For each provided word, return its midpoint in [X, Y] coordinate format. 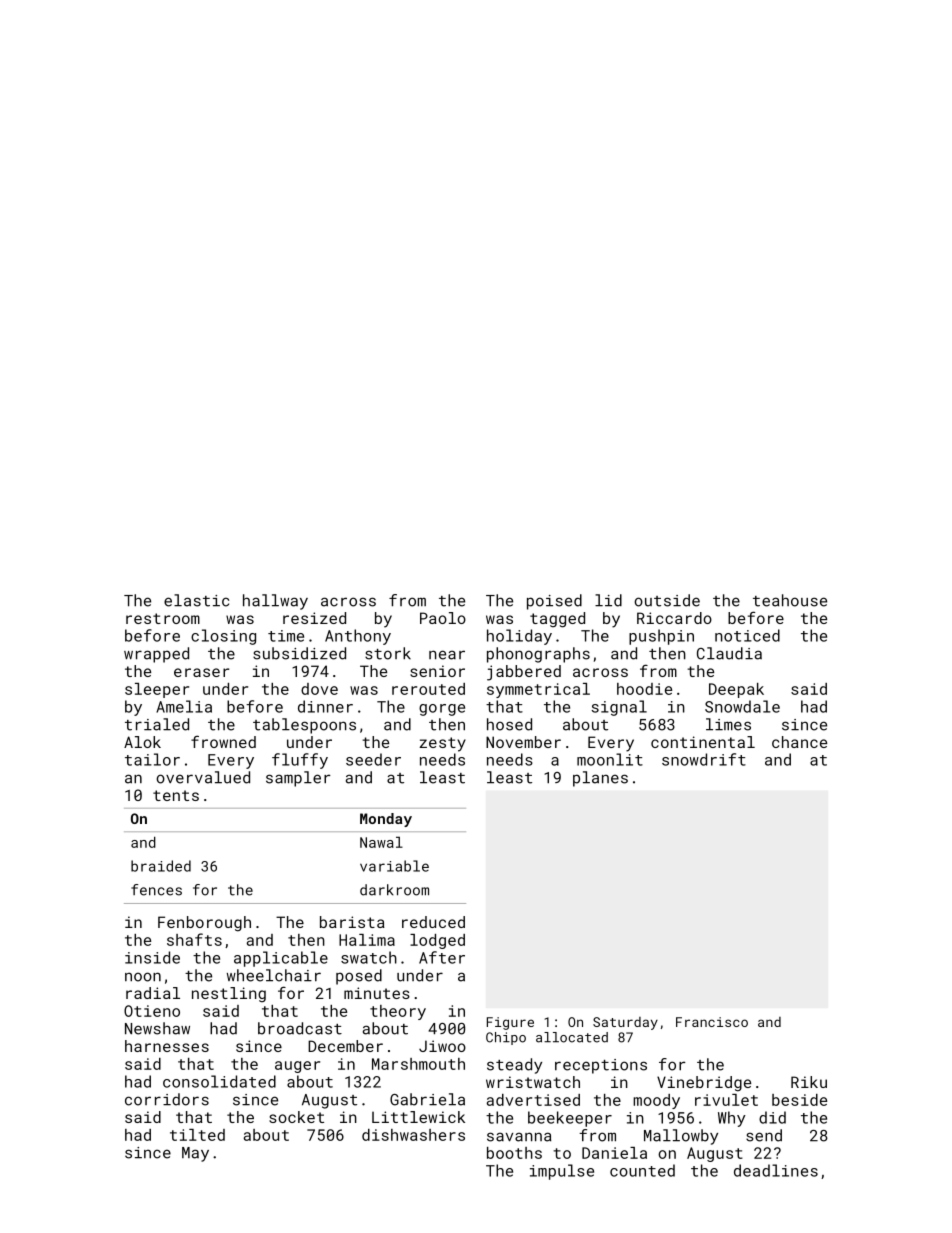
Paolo [443, 618]
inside [152, 957]
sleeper [157, 690]
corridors [167, 1099]
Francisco [712, 1022]
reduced [433, 922]
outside [667, 600]
